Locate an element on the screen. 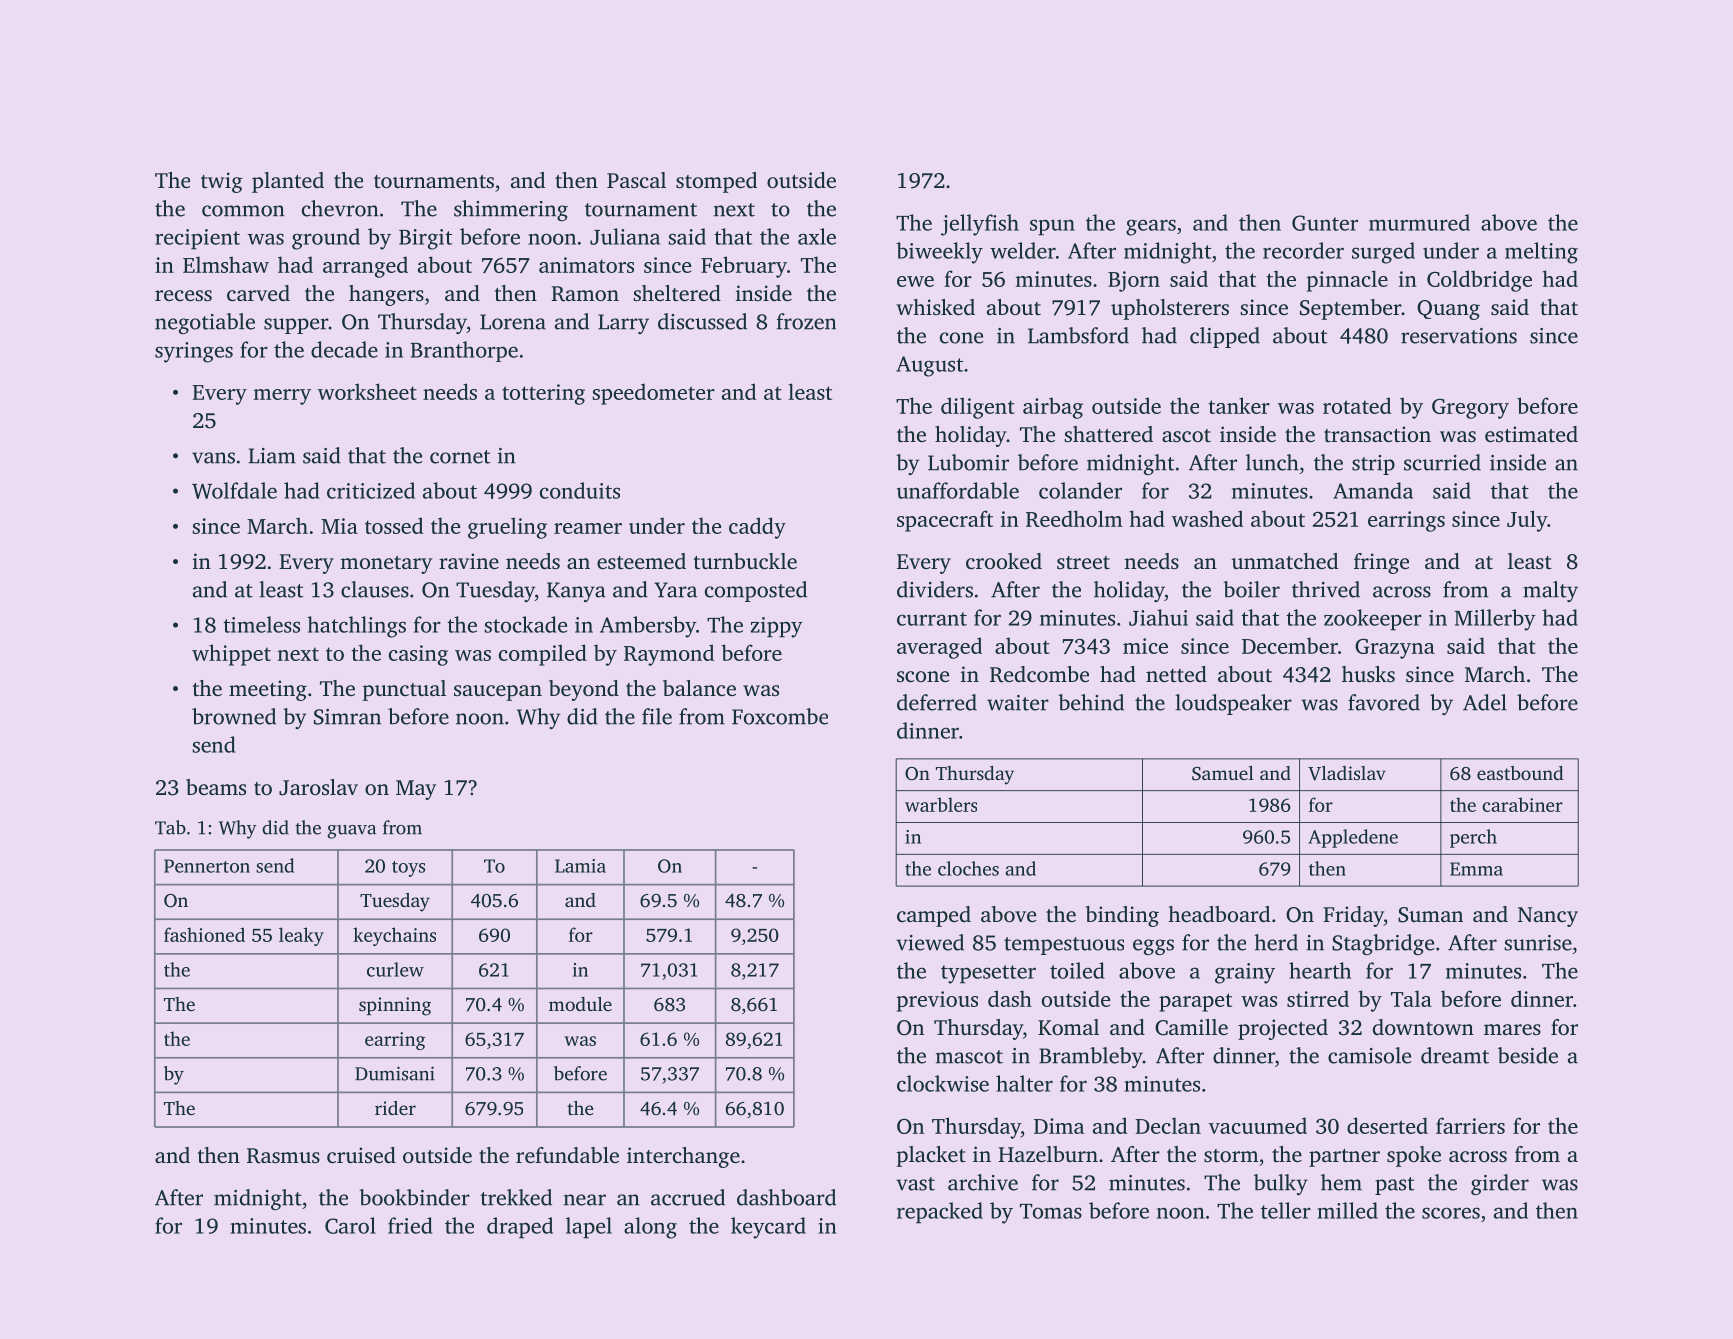 The width and height of the screenshot is (1733, 1339). rider is located at coordinates (395, 1108).
